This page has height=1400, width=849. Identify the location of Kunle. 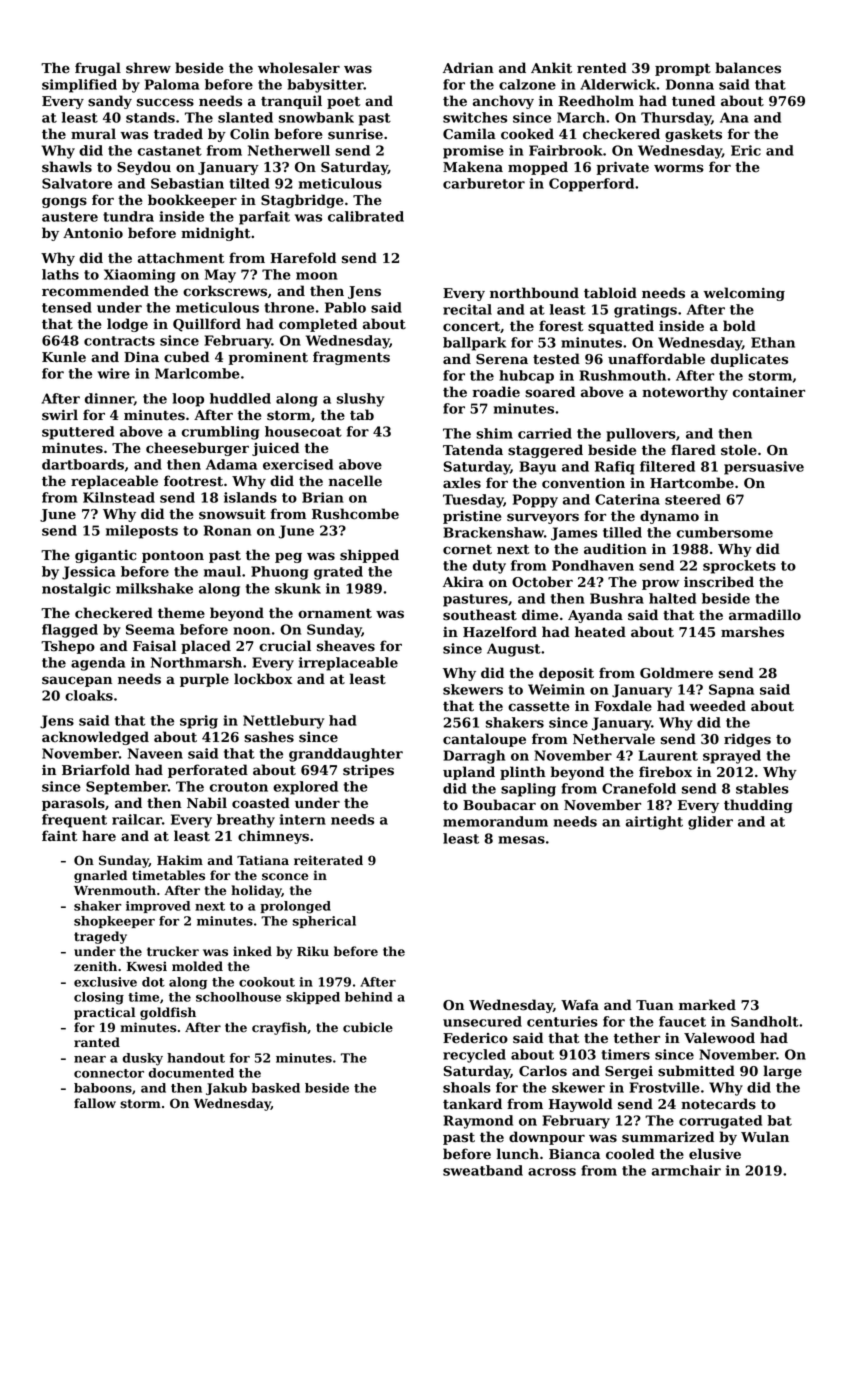
(64, 357).
